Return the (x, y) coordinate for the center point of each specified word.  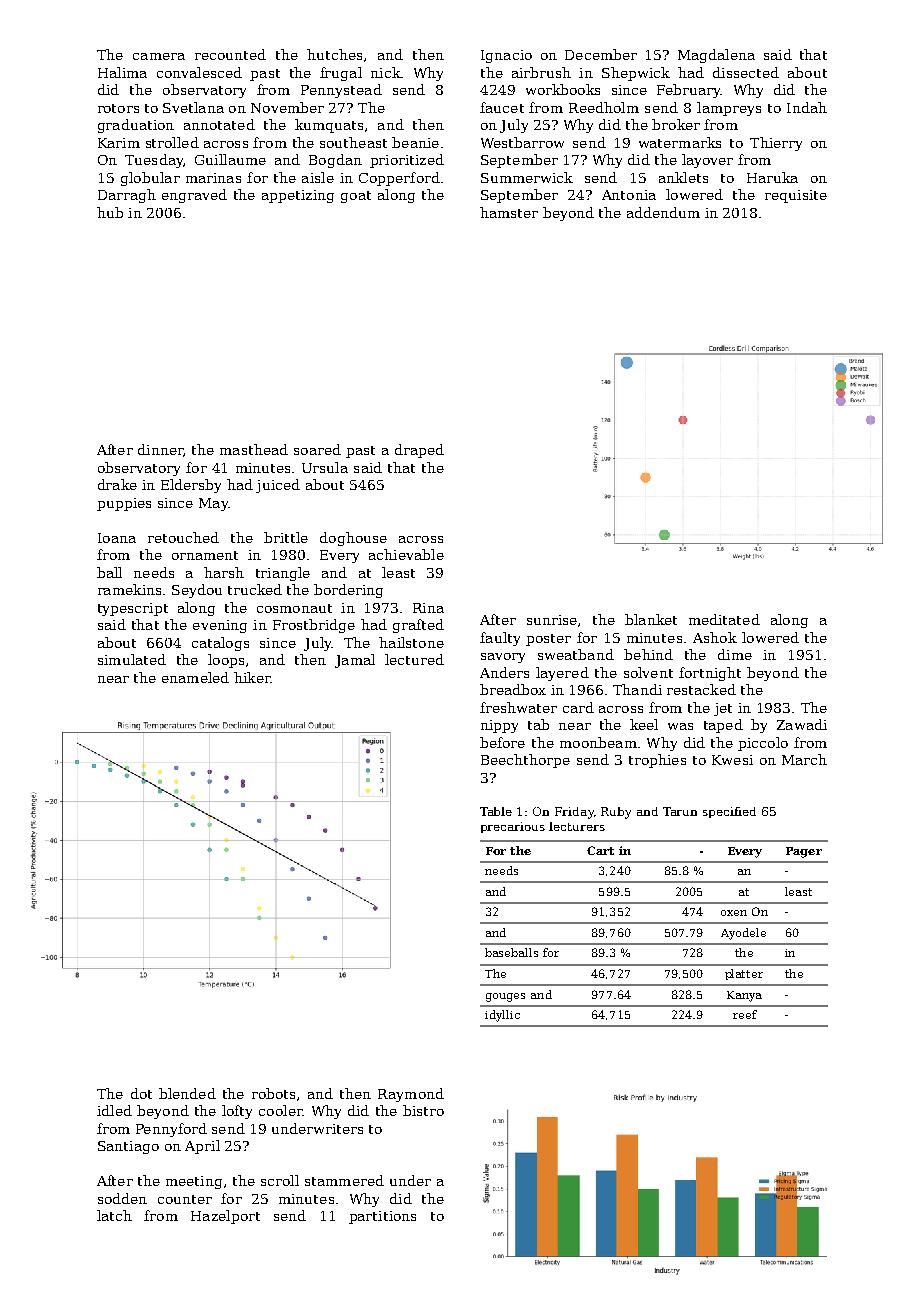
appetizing (298, 196)
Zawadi (802, 724)
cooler (280, 1110)
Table (496, 811)
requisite (796, 196)
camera (159, 56)
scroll (280, 1180)
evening (220, 626)
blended (187, 1093)
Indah (807, 107)
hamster (509, 212)
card (578, 707)
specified (729, 812)
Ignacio (506, 56)
